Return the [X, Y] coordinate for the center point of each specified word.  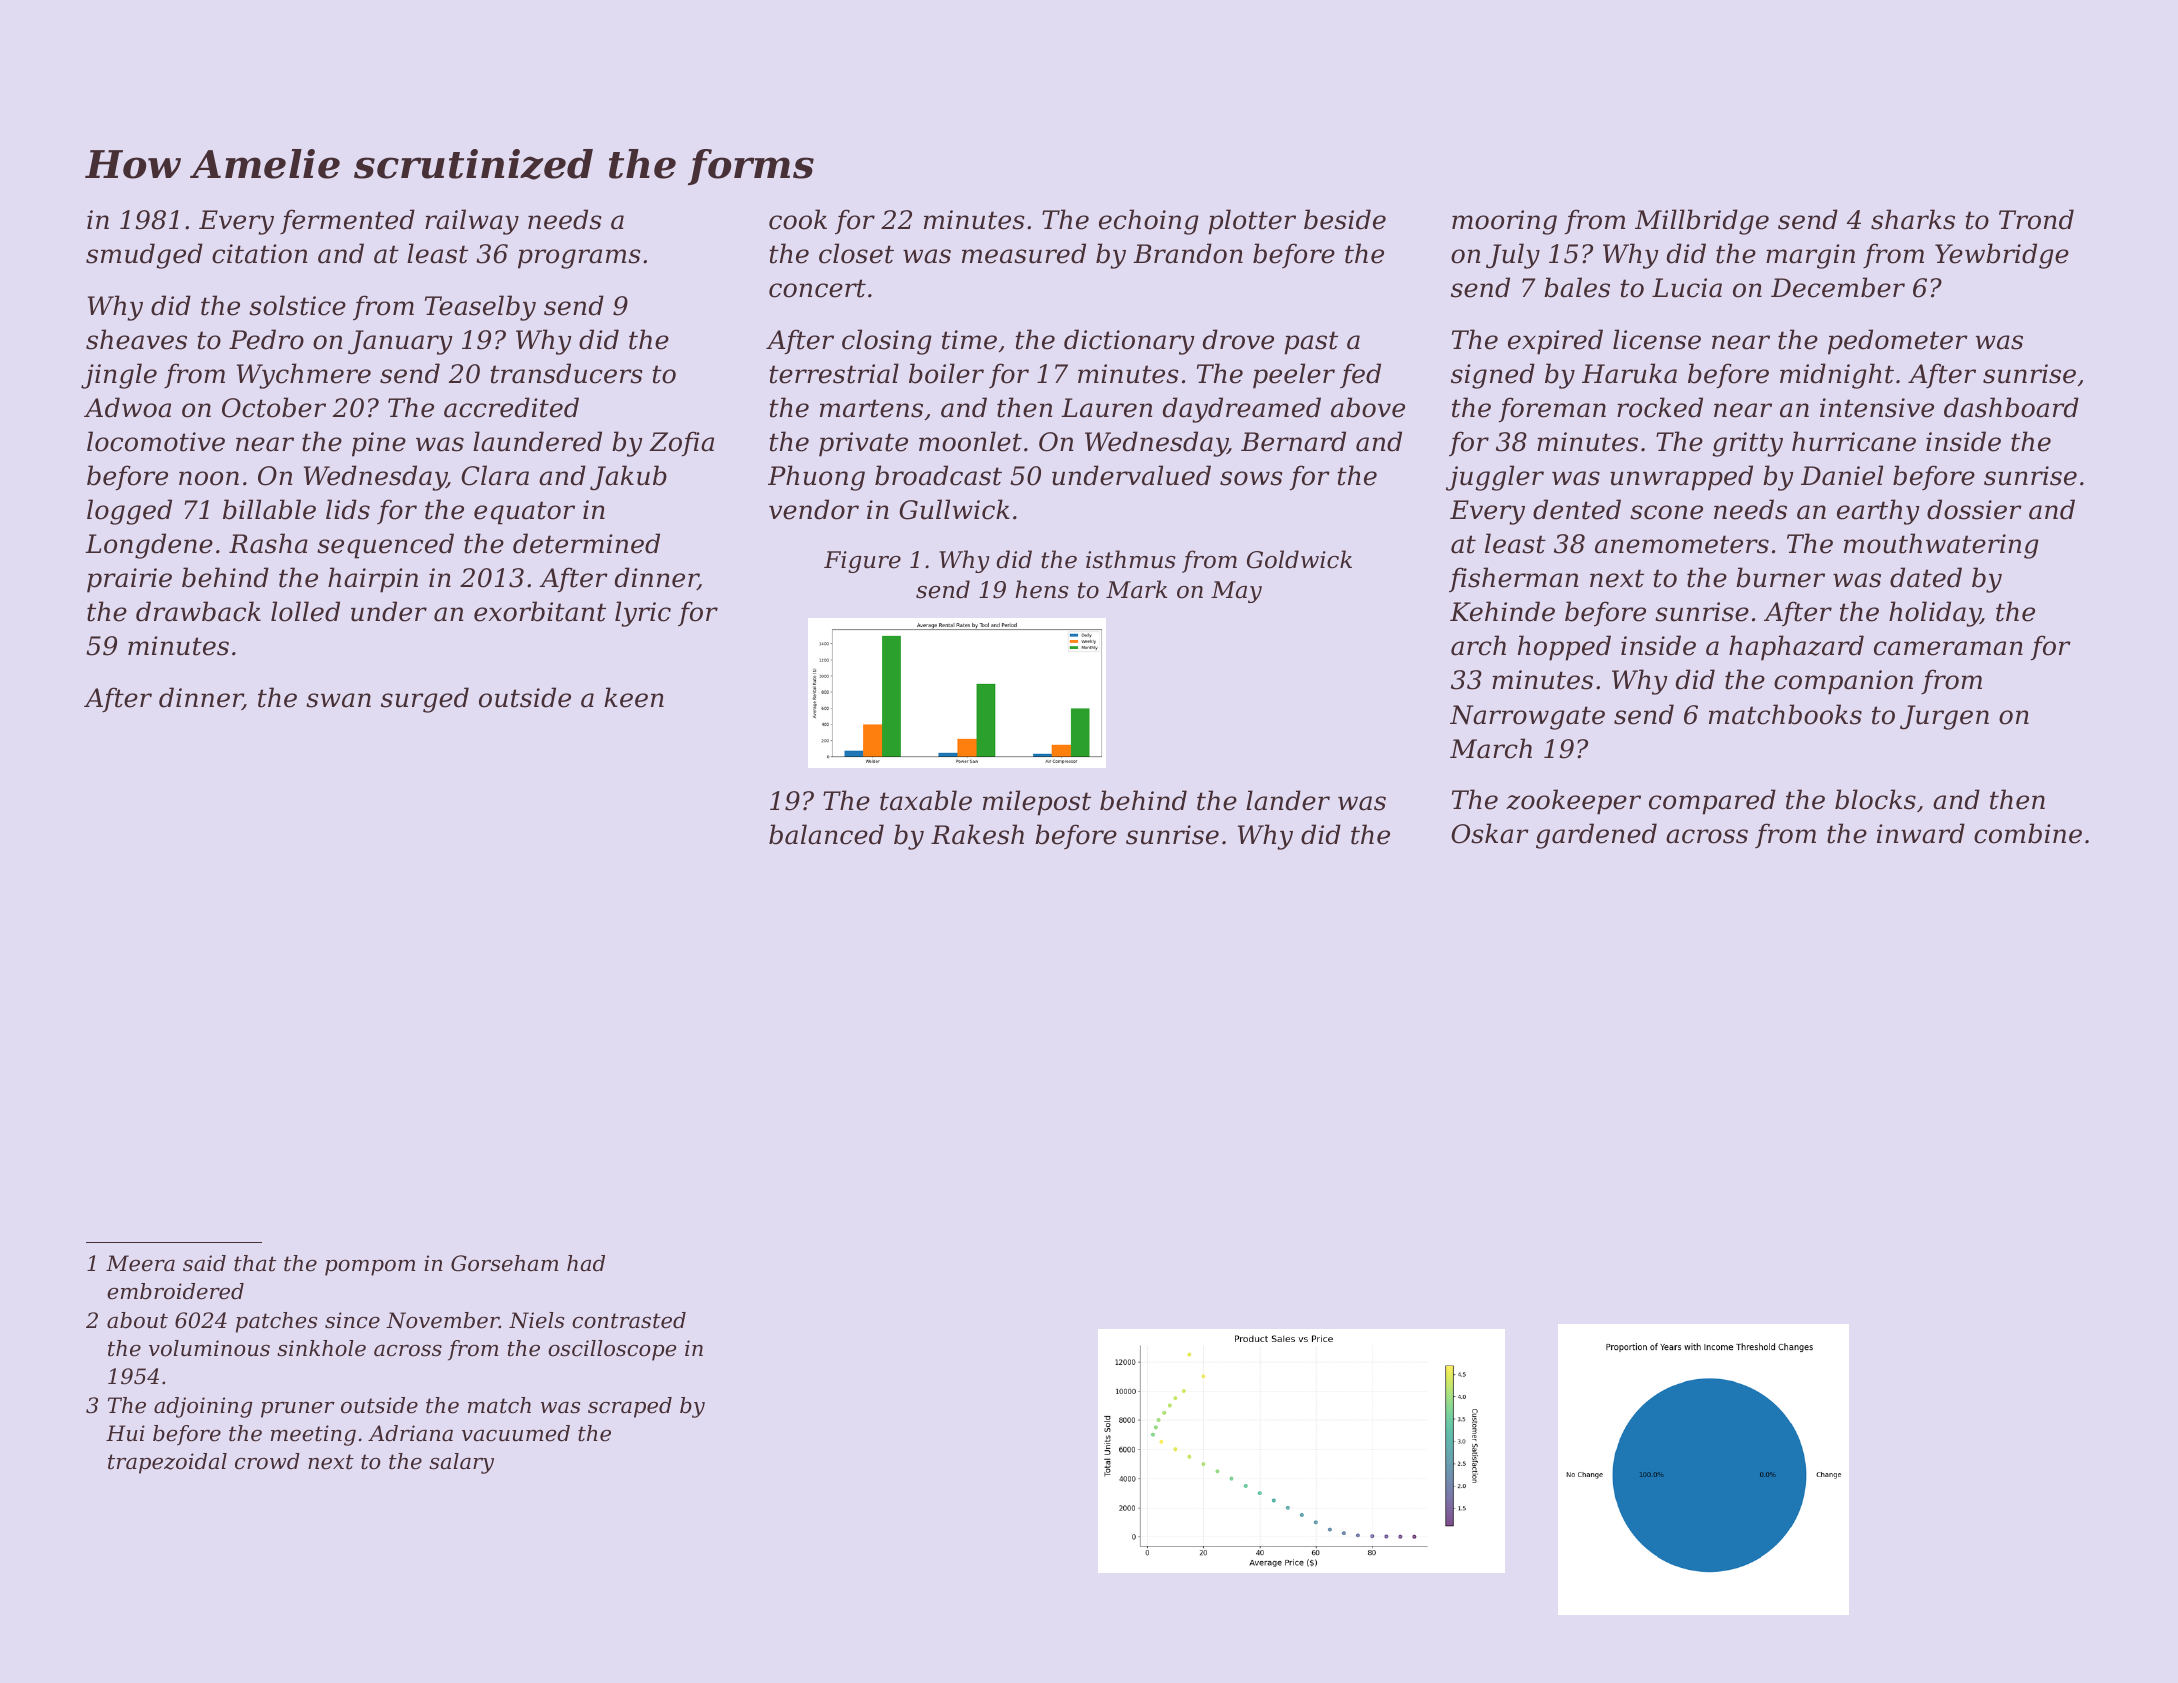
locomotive [156, 441]
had [586, 1263]
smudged [144, 256]
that [255, 1263]
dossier [1974, 509]
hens [1042, 589]
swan [338, 700]
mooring [1504, 222]
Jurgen [1944, 717]
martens [871, 408]
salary [461, 1463]
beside [1345, 219]
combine [2028, 833]
